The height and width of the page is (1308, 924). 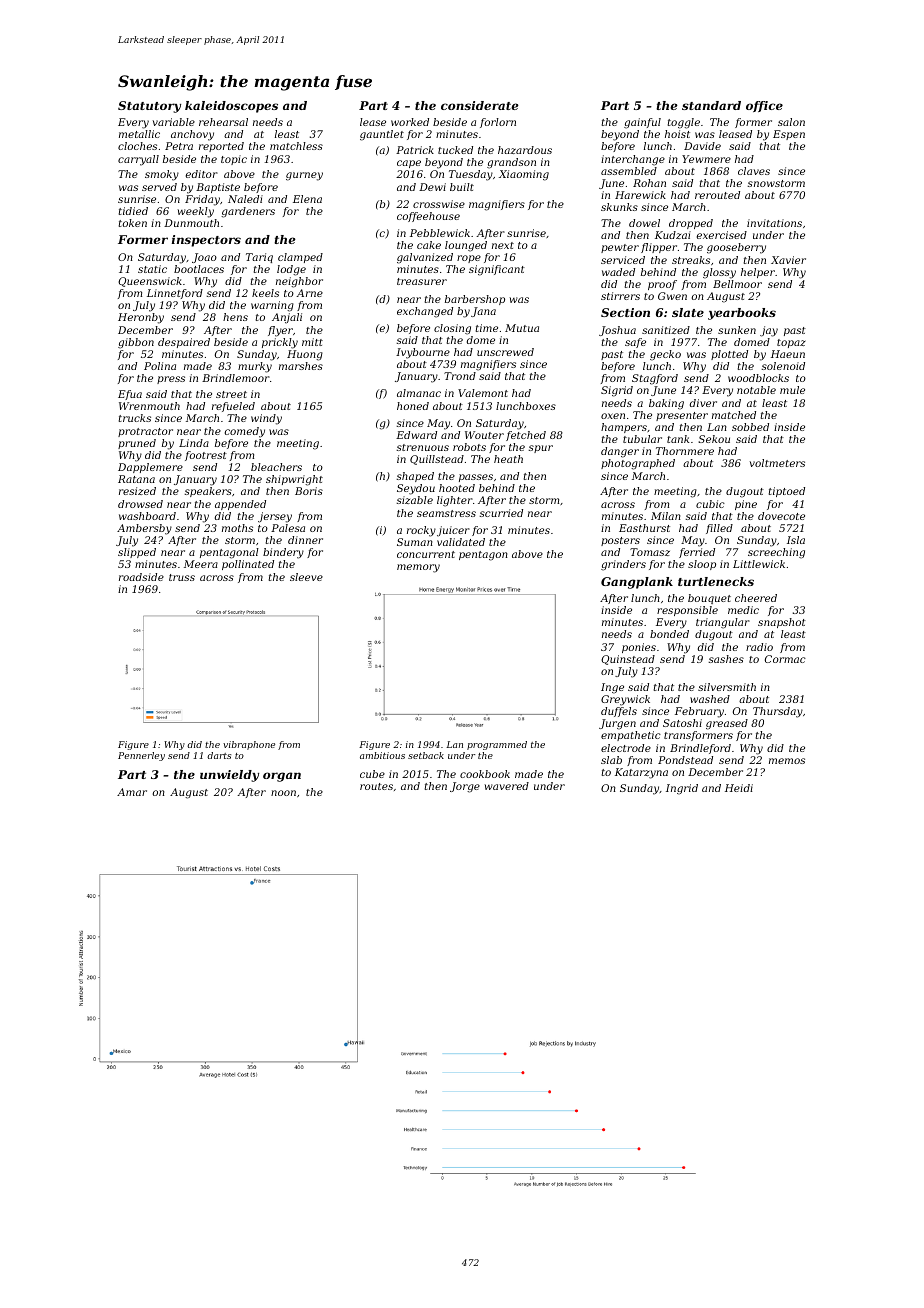 I want to click on Ingrid, so click(x=682, y=789).
